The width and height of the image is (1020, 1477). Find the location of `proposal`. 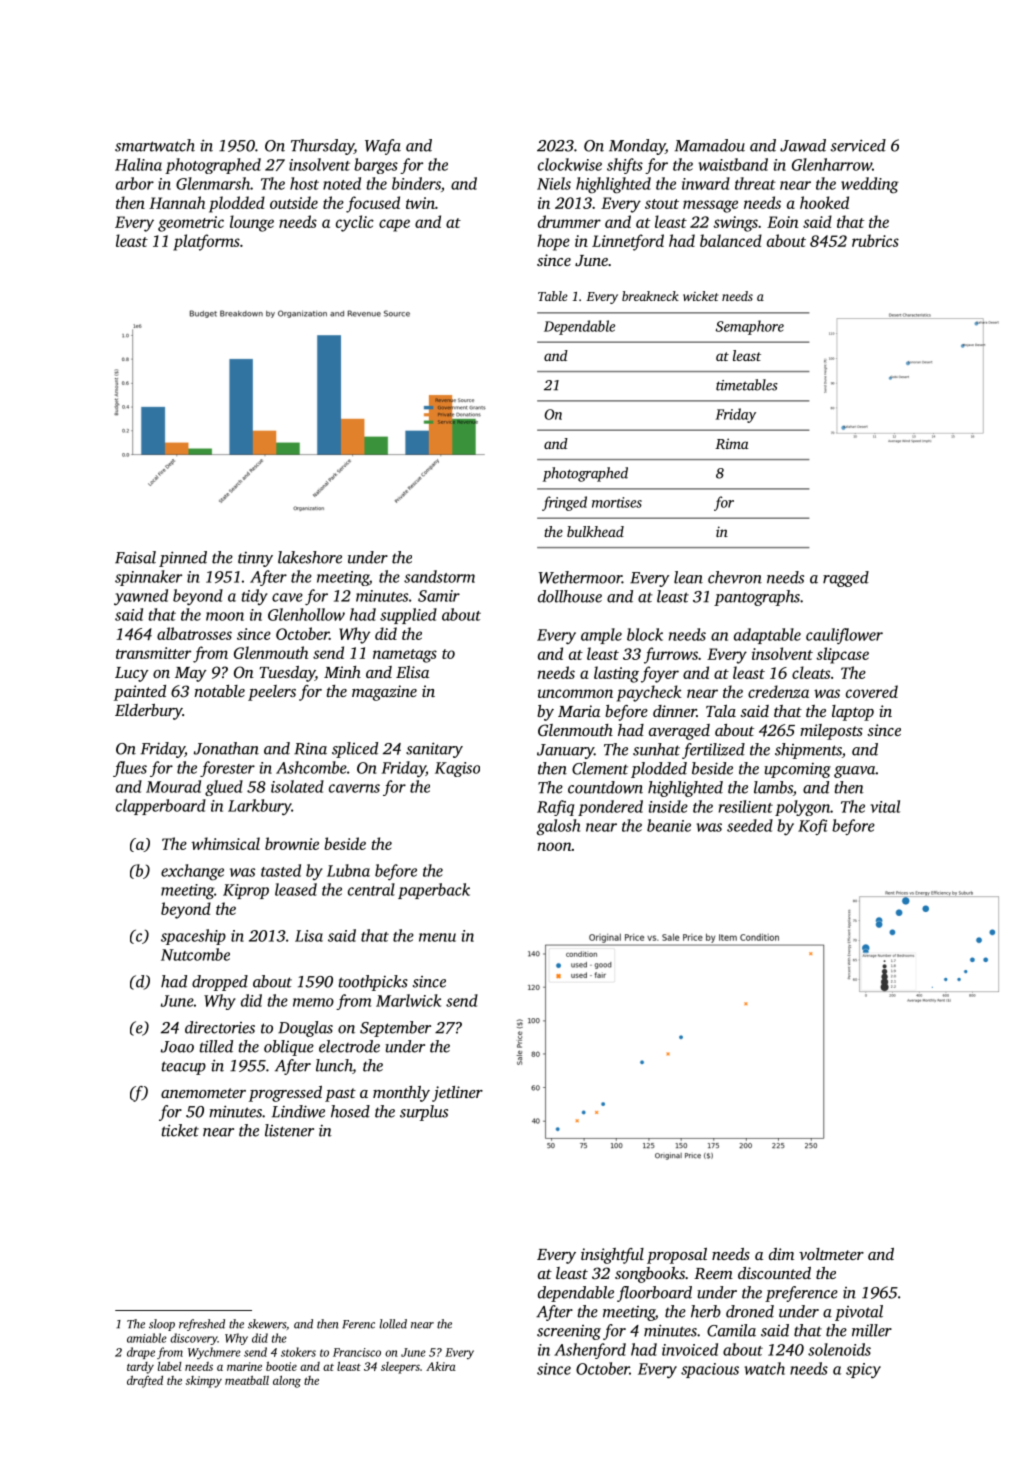

proposal is located at coordinates (677, 1256).
